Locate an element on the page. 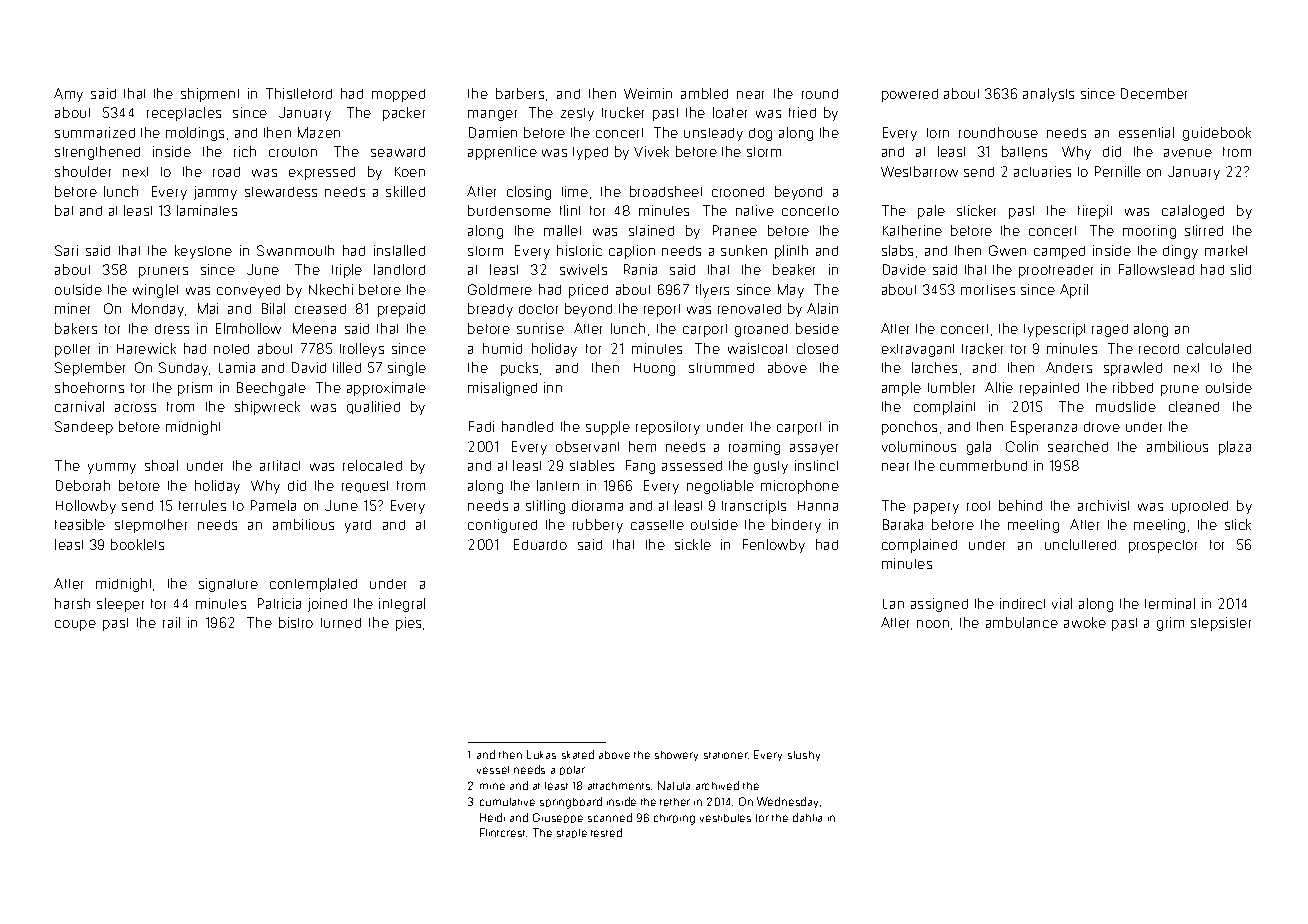 This image has width=1308, height=924. integral is located at coordinates (402, 605).
